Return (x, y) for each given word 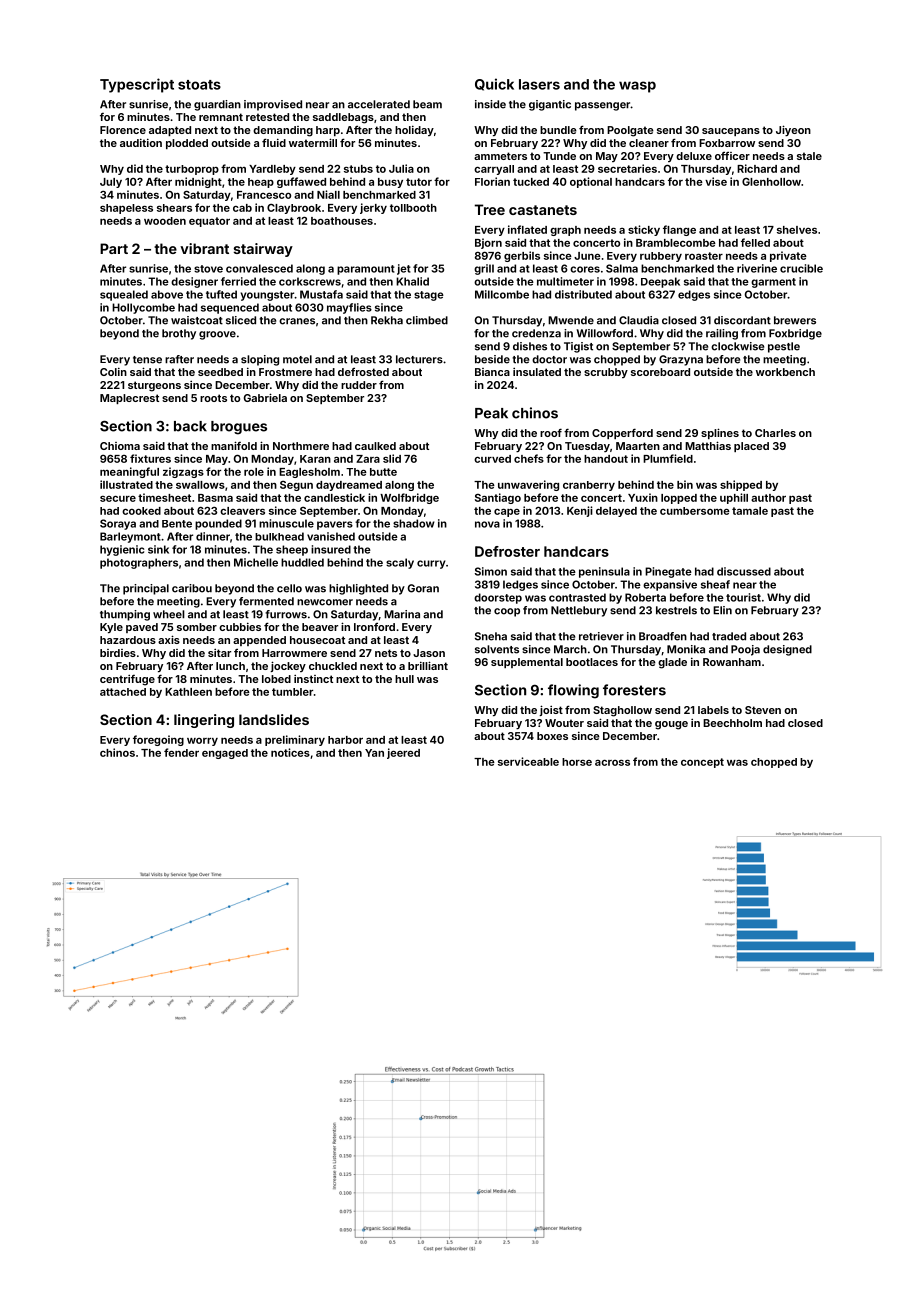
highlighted (358, 589)
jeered (403, 753)
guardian (217, 105)
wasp (637, 87)
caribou (192, 588)
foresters (634, 690)
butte (383, 472)
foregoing (158, 740)
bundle (558, 130)
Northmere (301, 446)
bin (685, 484)
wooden (165, 221)
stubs (358, 169)
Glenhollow (771, 182)
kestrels (676, 610)
